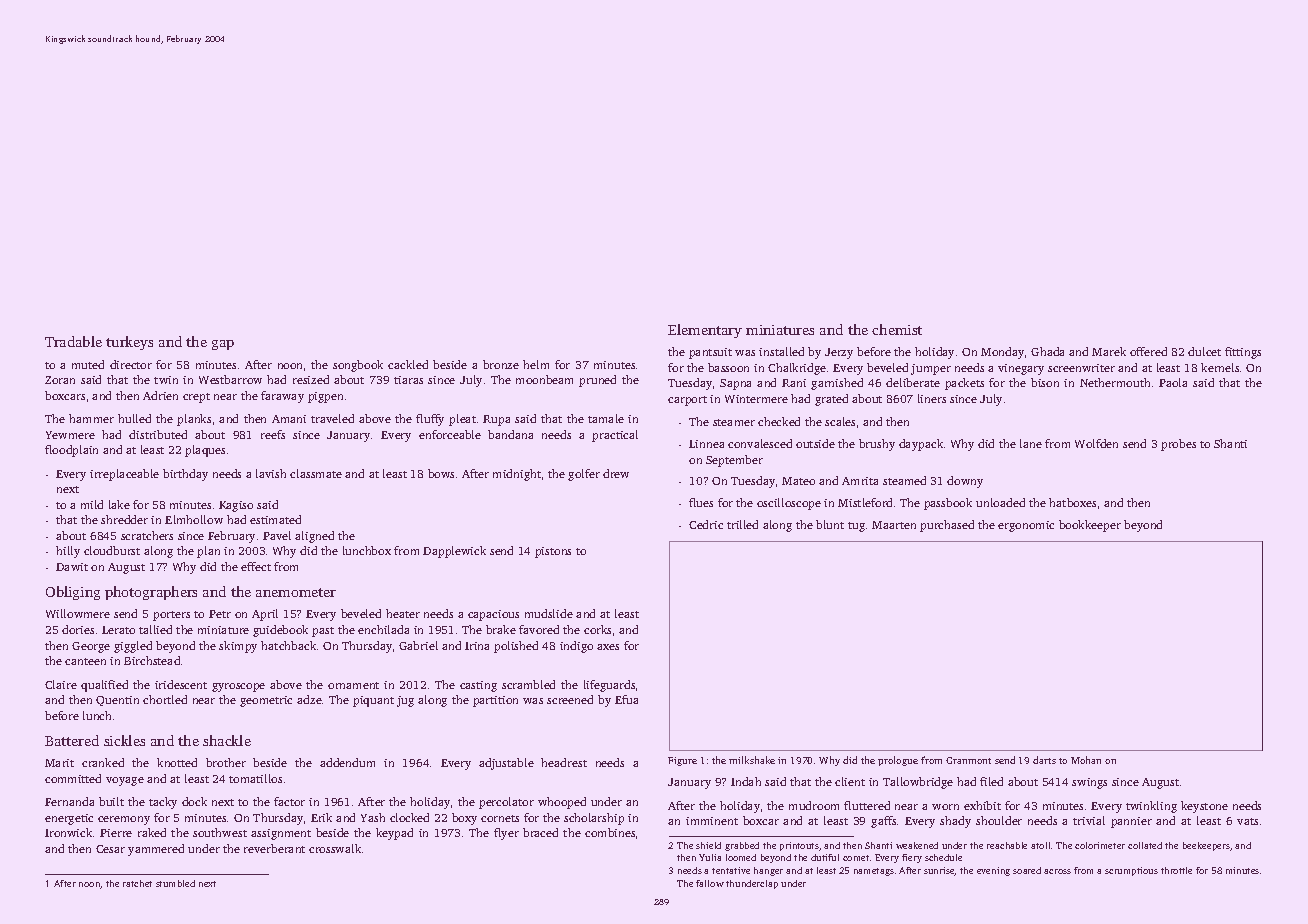 This screenshot has width=1308, height=924. I want to click on bookkeeper, so click(1090, 526).
